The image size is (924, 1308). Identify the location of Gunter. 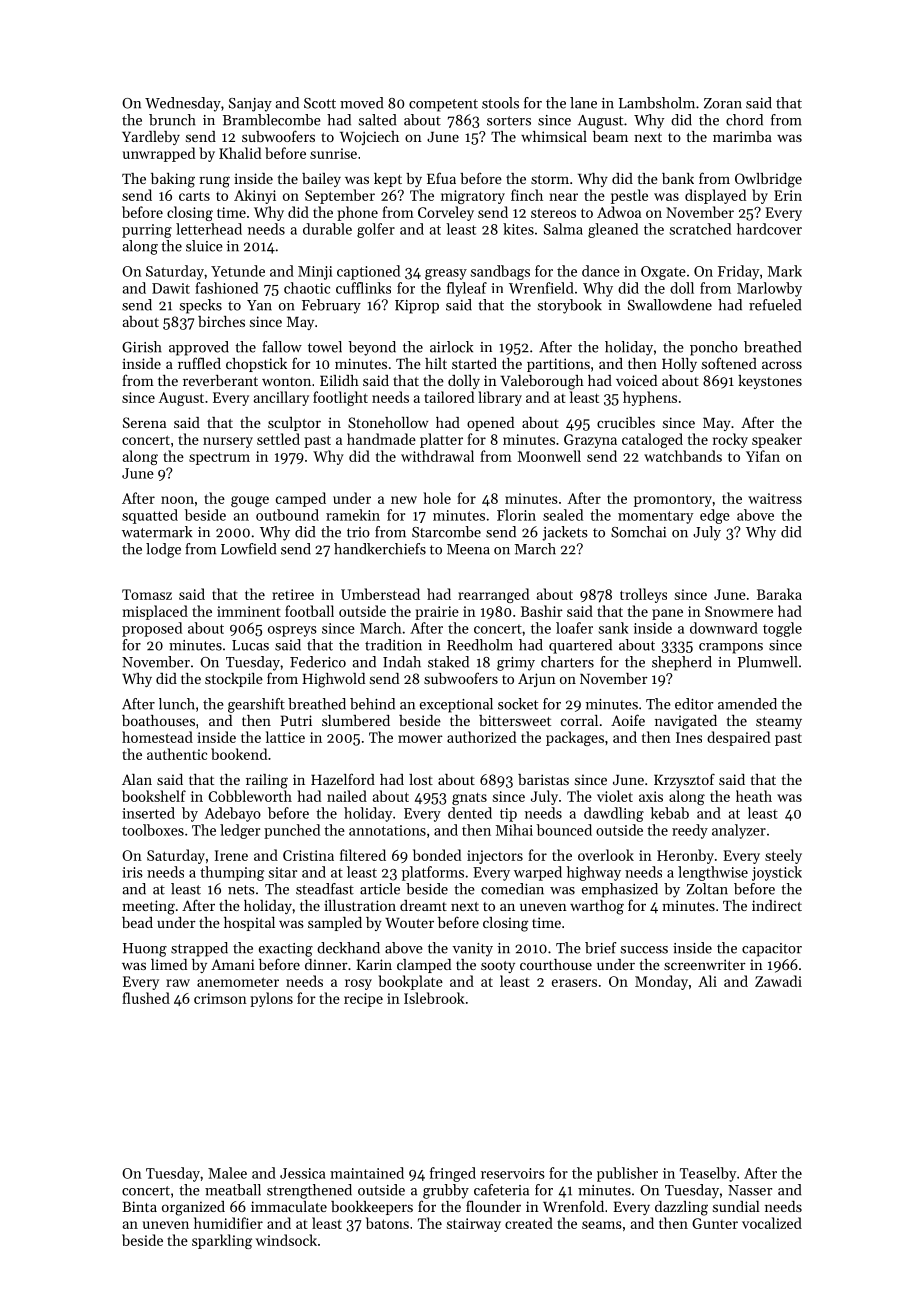
(715, 1223).
